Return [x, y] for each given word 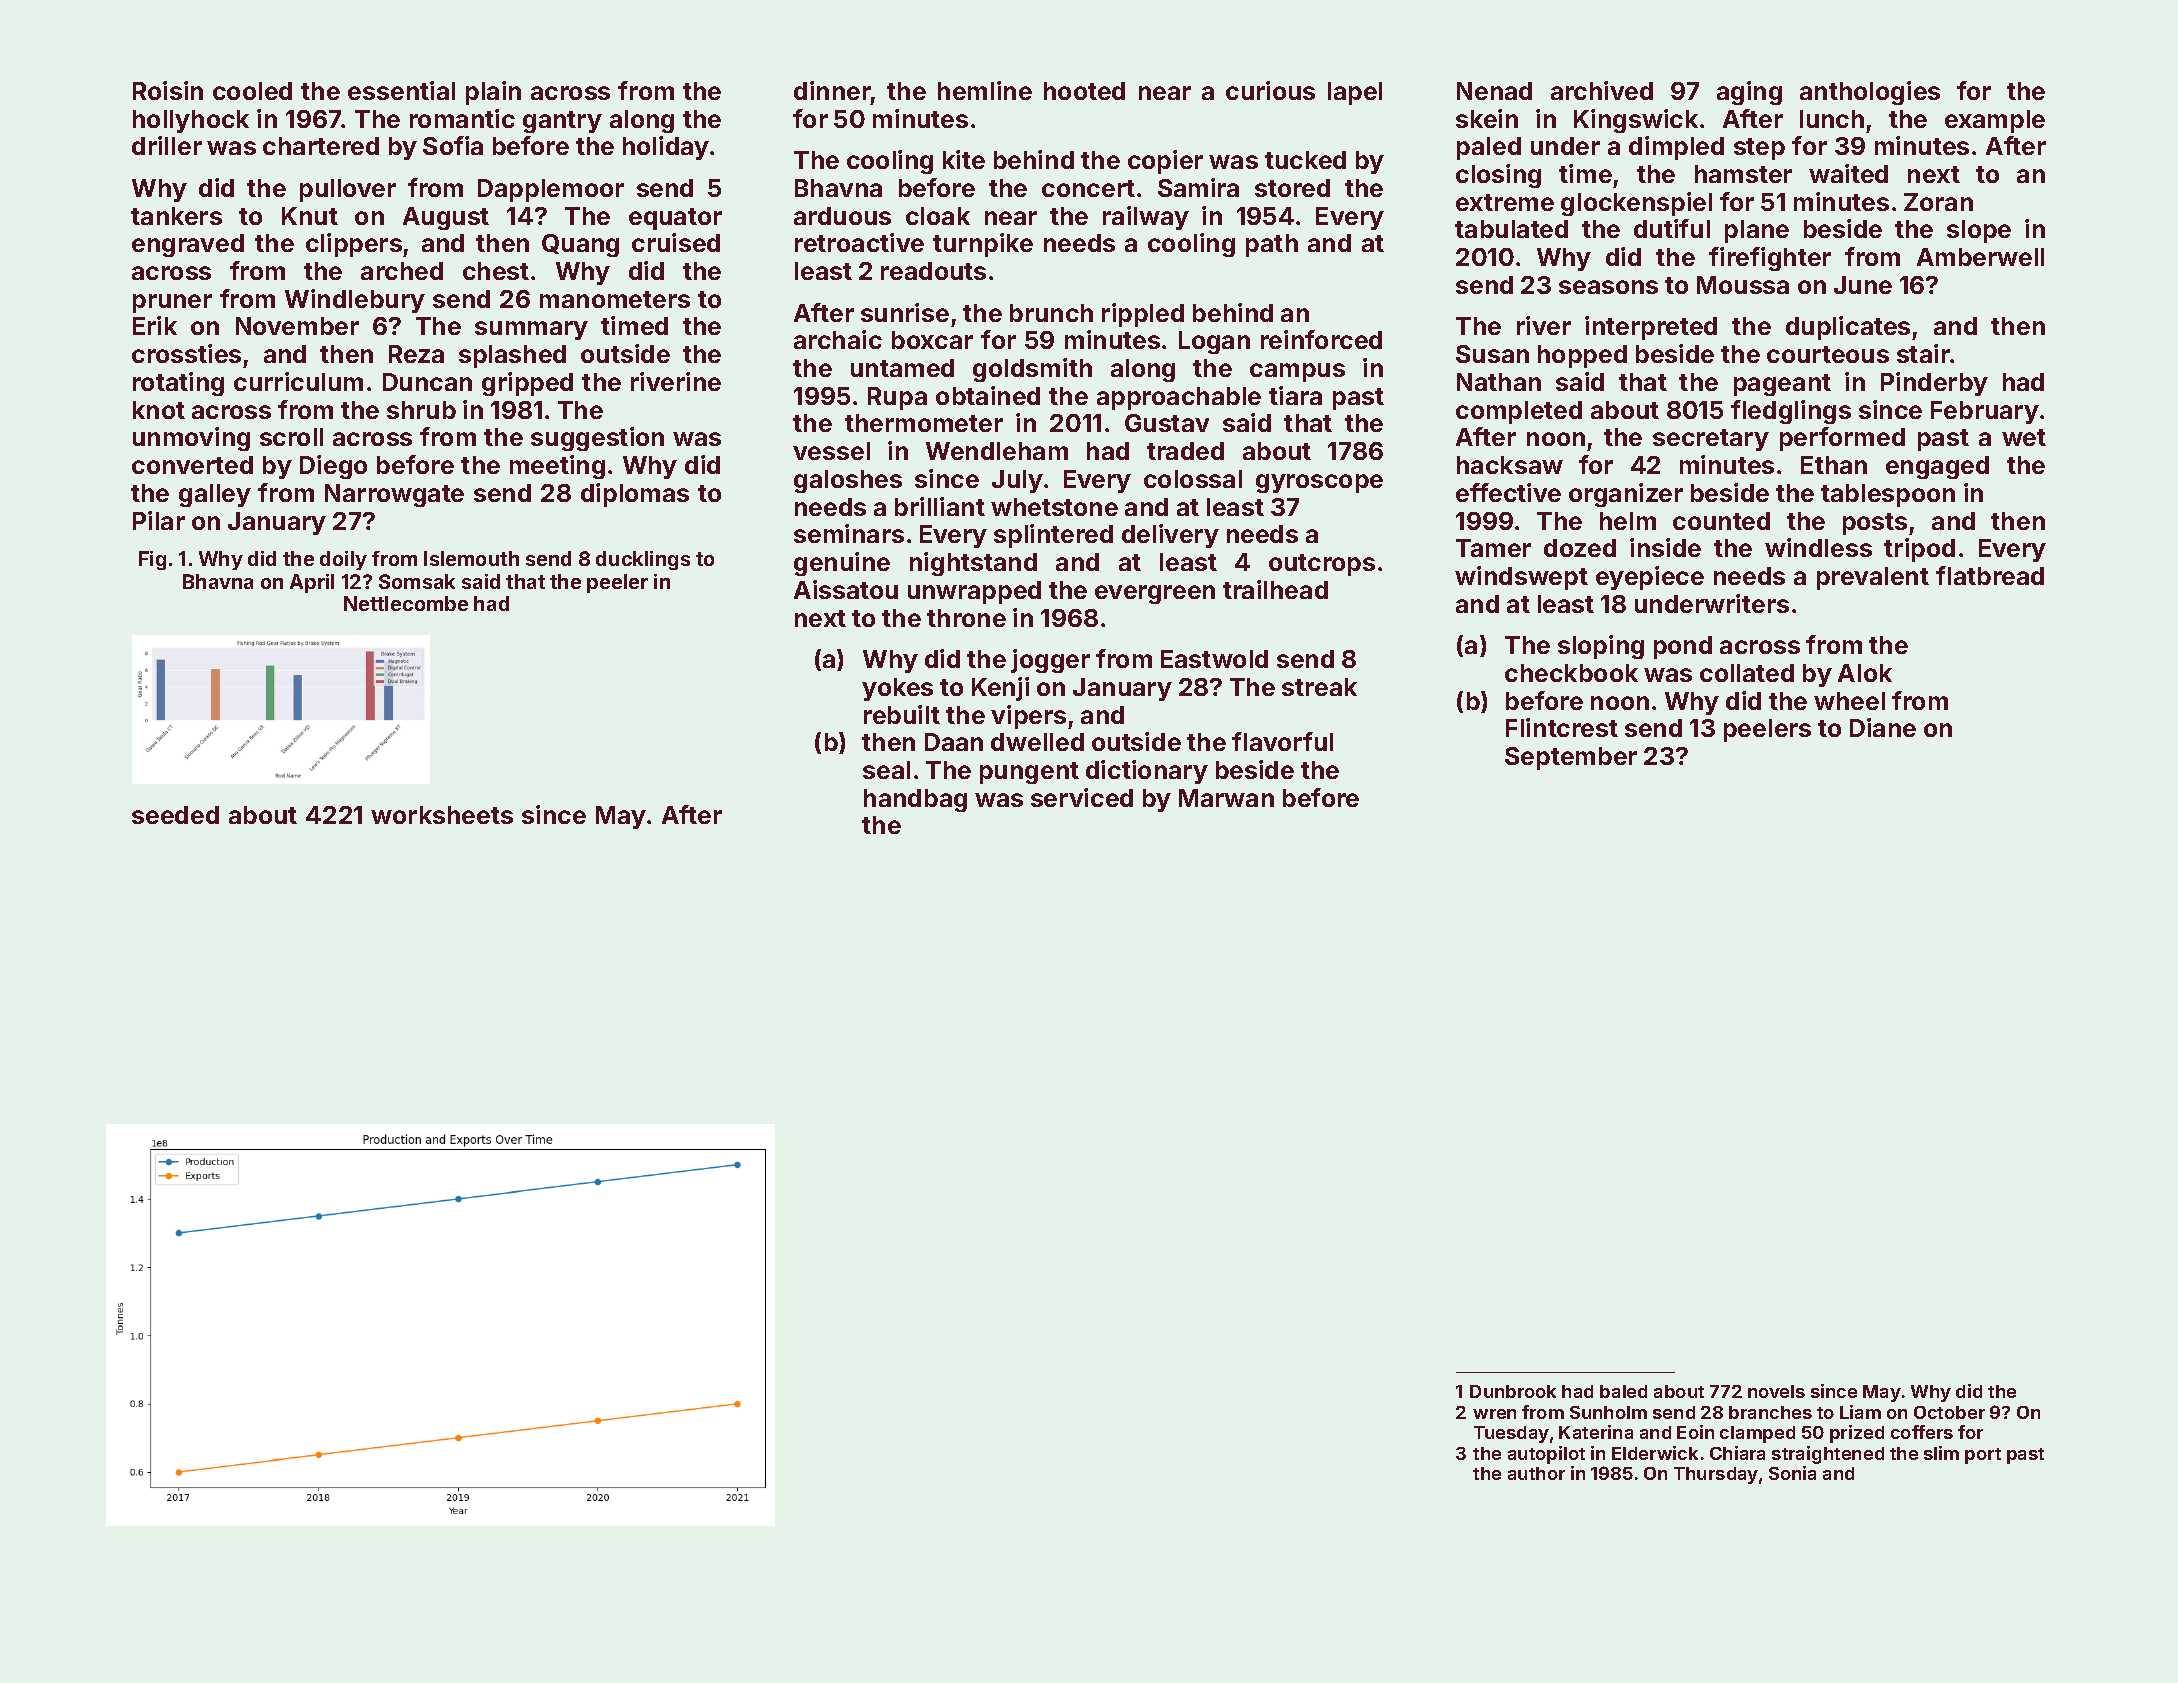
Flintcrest [1562, 727]
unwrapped [974, 592]
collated [1747, 673]
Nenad [1494, 91]
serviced [1082, 797]
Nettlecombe [406, 603]
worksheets [442, 815]
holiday [666, 148]
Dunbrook [1513, 1391]
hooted [1084, 91]
